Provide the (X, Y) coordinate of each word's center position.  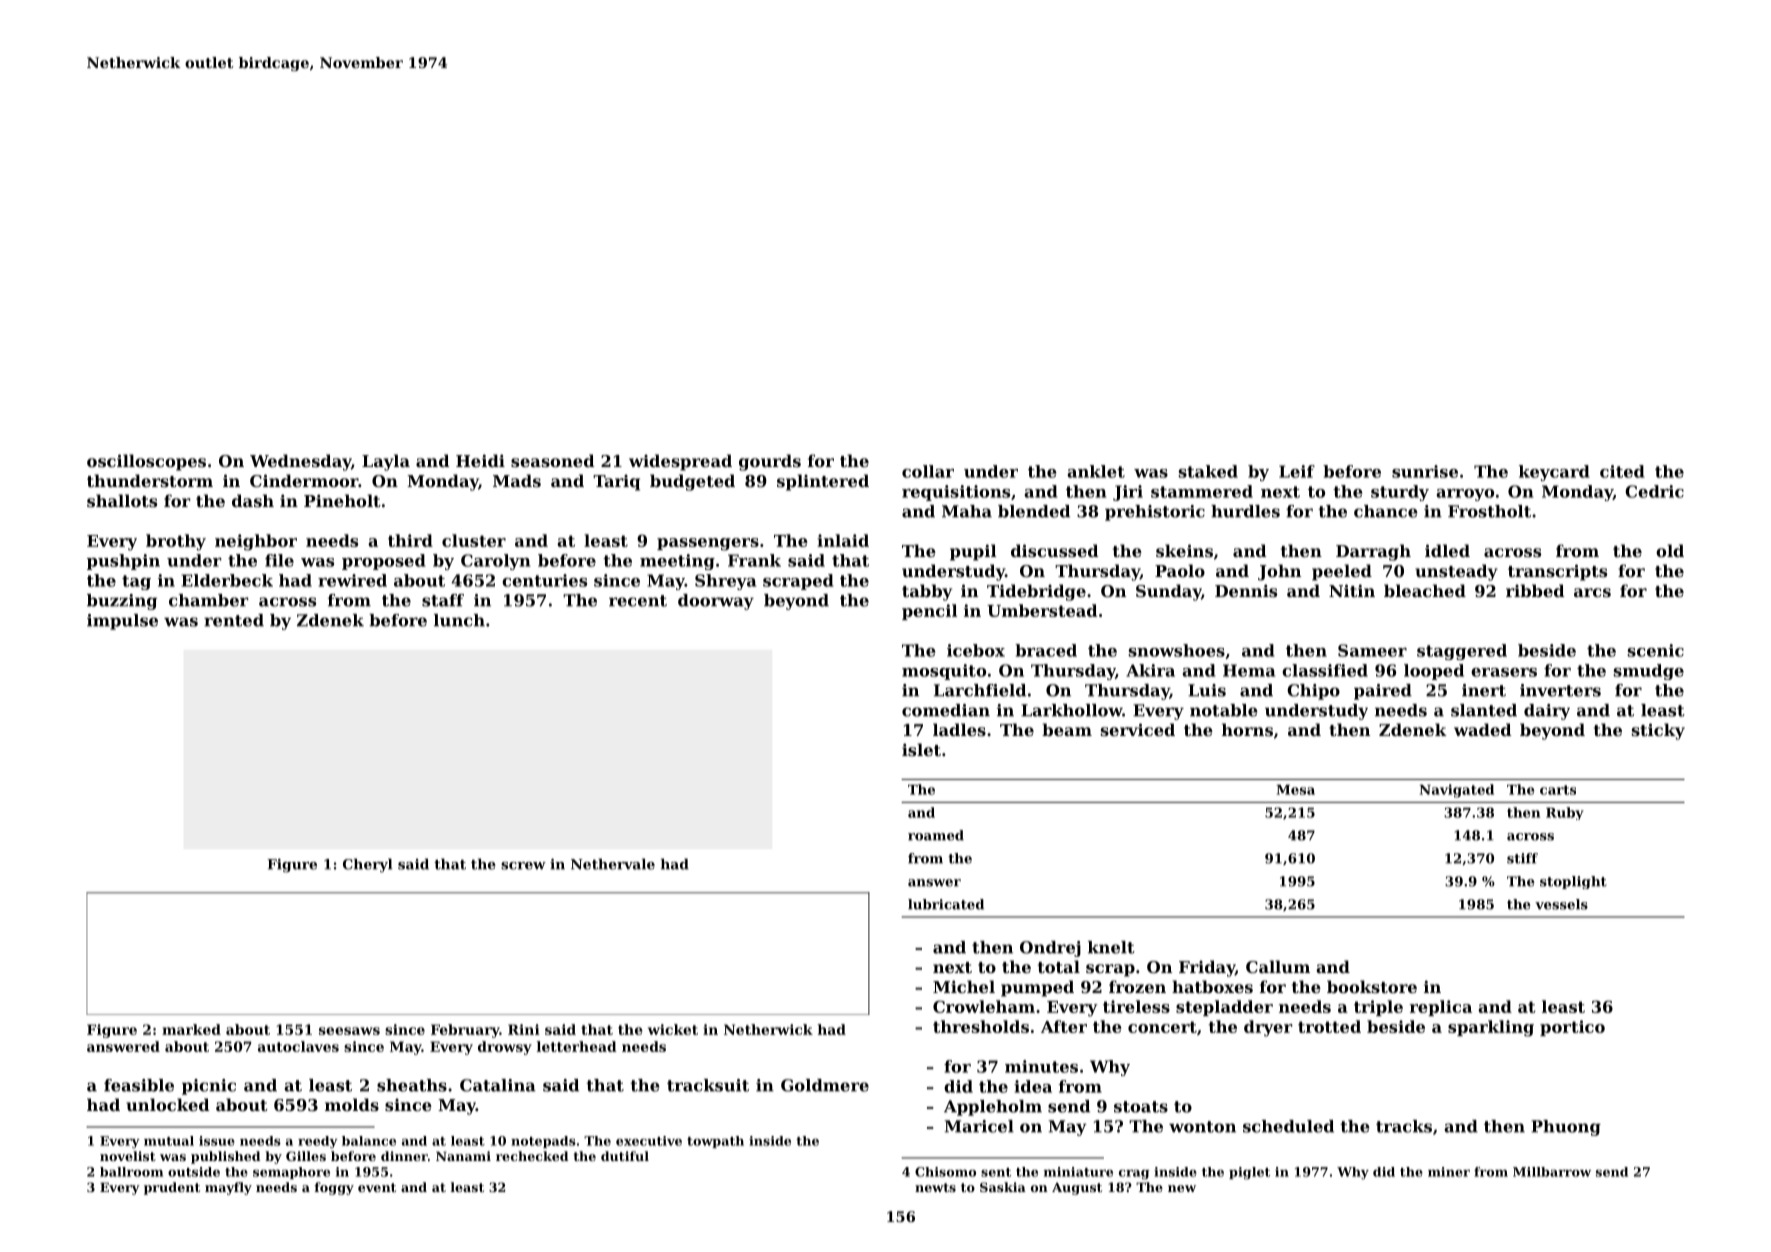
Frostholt (1489, 511)
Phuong (1566, 1128)
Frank (754, 560)
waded (1483, 729)
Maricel (979, 1126)
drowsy (505, 1048)
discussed (1055, 550)
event (377, 1187)
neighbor (256, 542)
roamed (936, 835)
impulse (122, 622)
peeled (1342, 572)
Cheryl (367, 865)
